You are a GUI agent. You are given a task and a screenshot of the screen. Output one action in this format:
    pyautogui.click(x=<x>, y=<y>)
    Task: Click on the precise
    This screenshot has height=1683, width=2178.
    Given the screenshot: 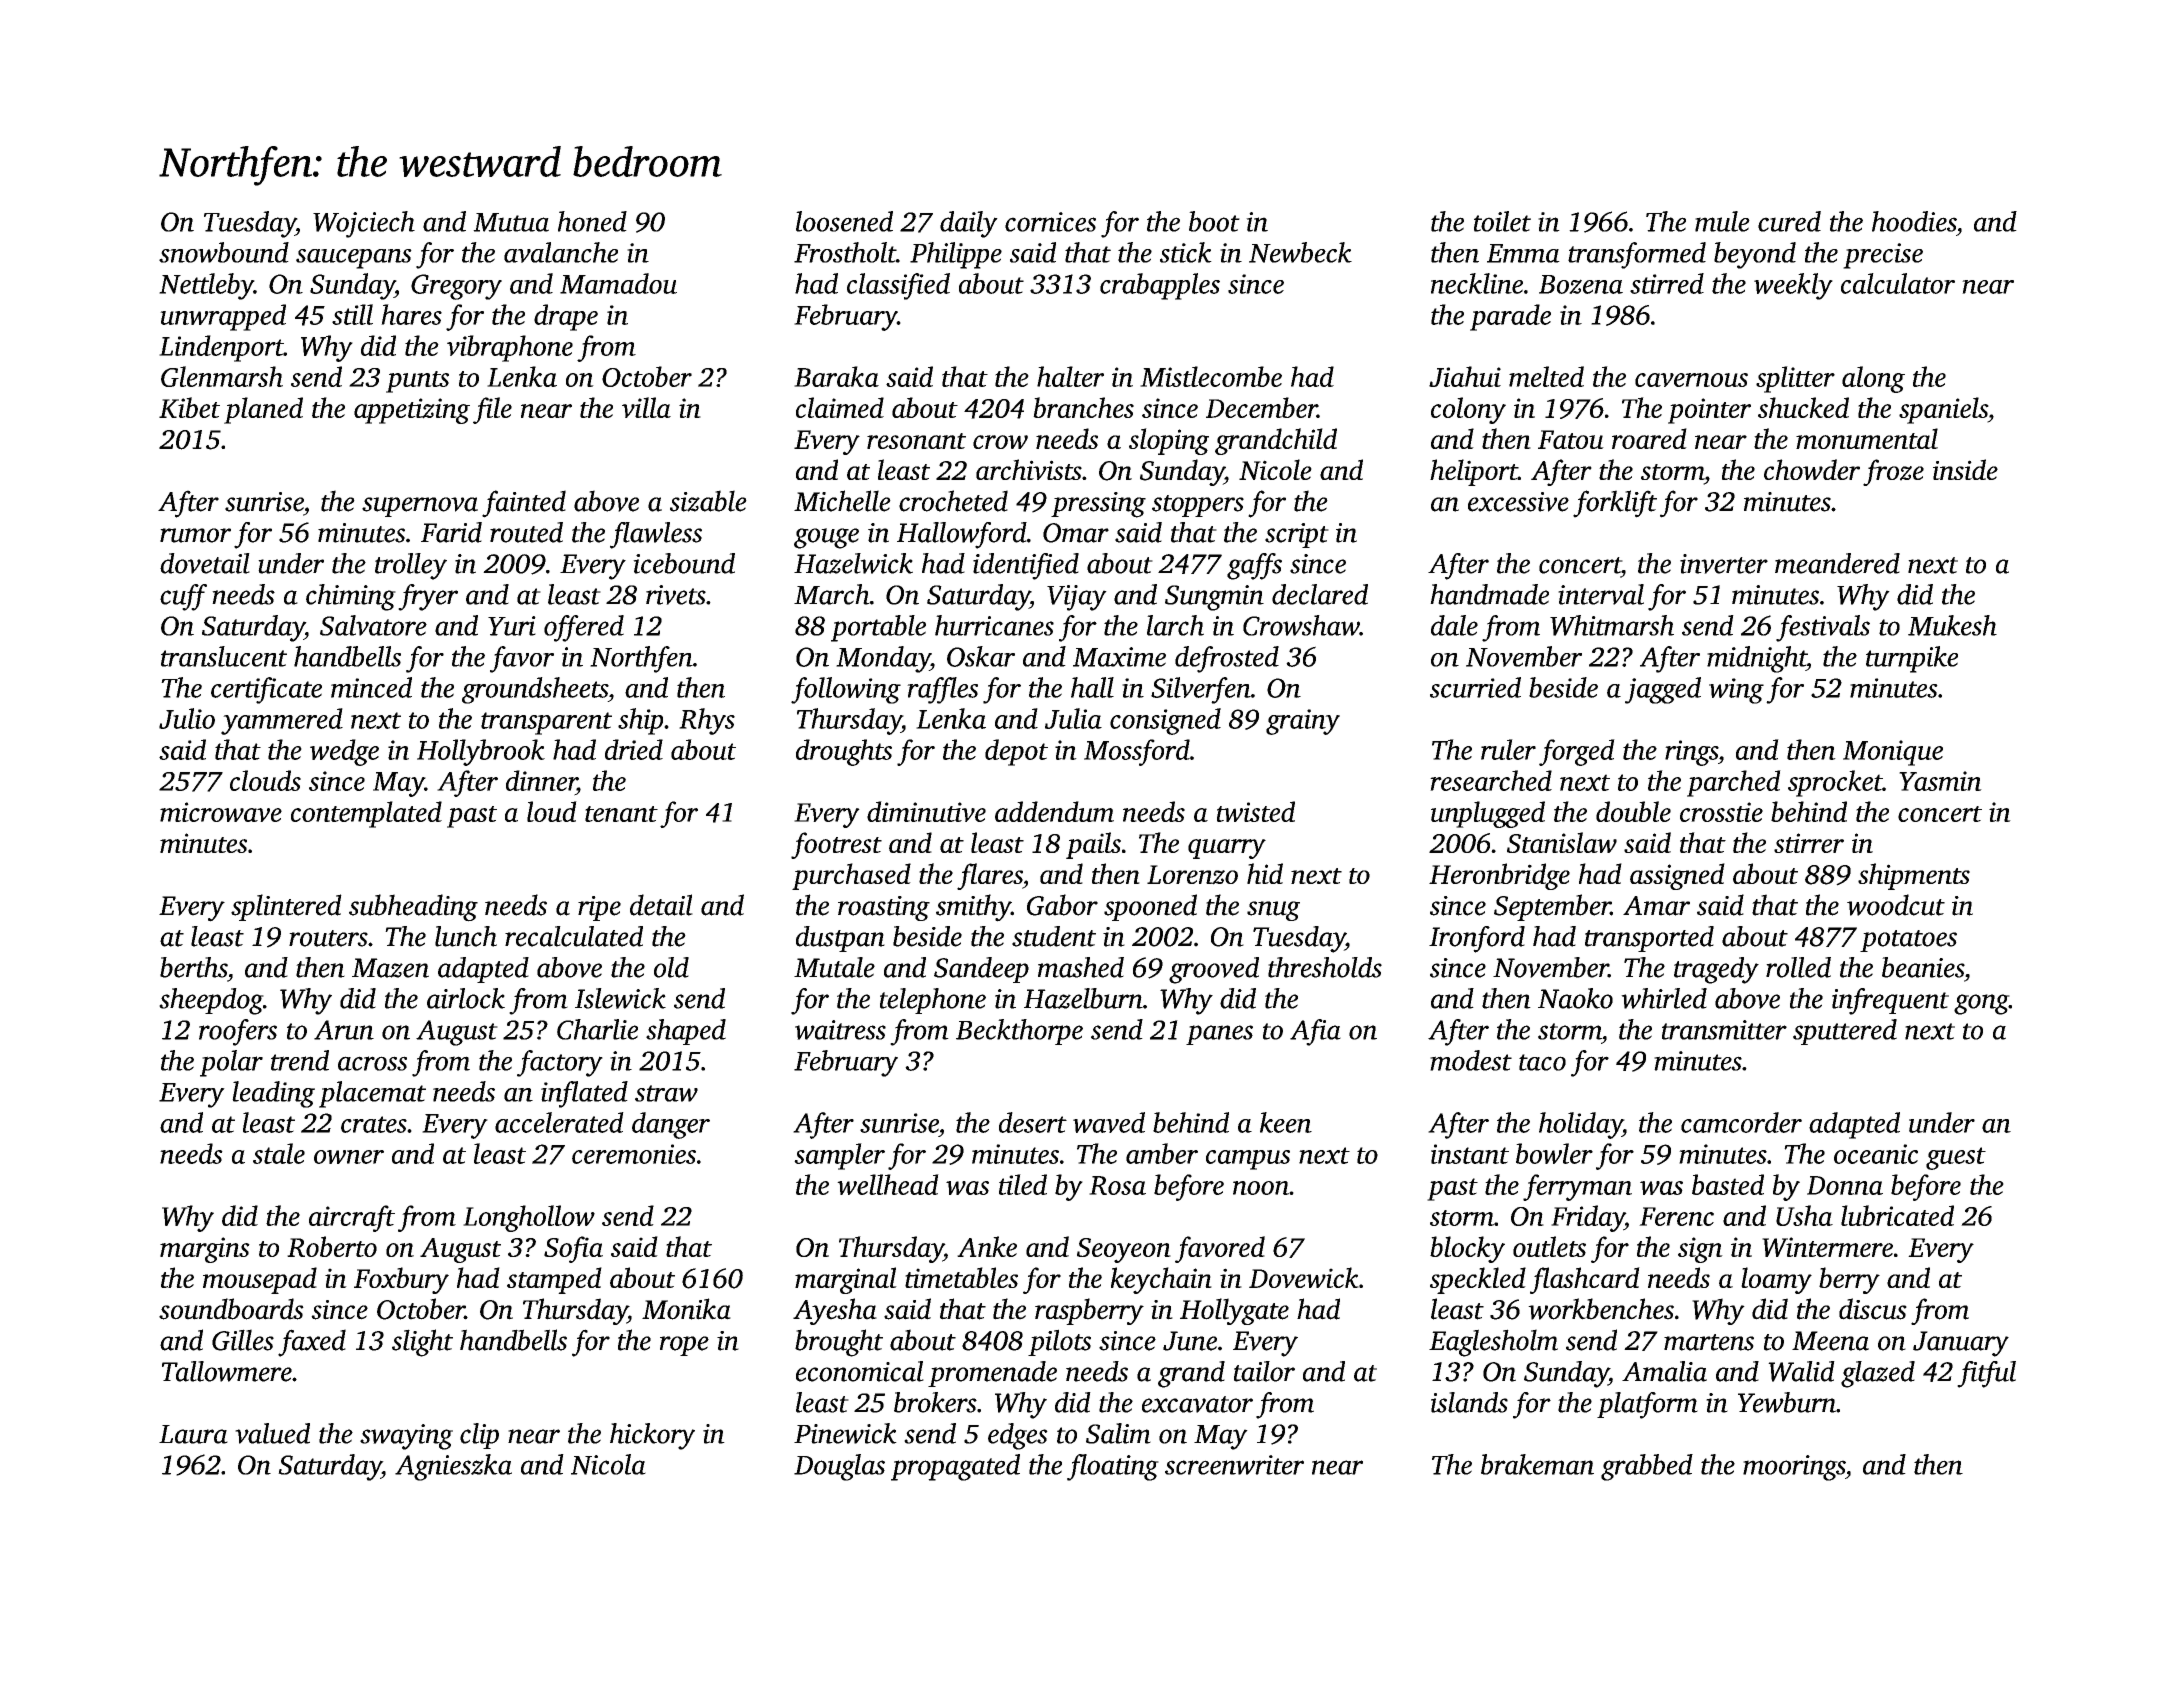 What is the action you would take?
    pyautogui.click(x=1883, y=256)
